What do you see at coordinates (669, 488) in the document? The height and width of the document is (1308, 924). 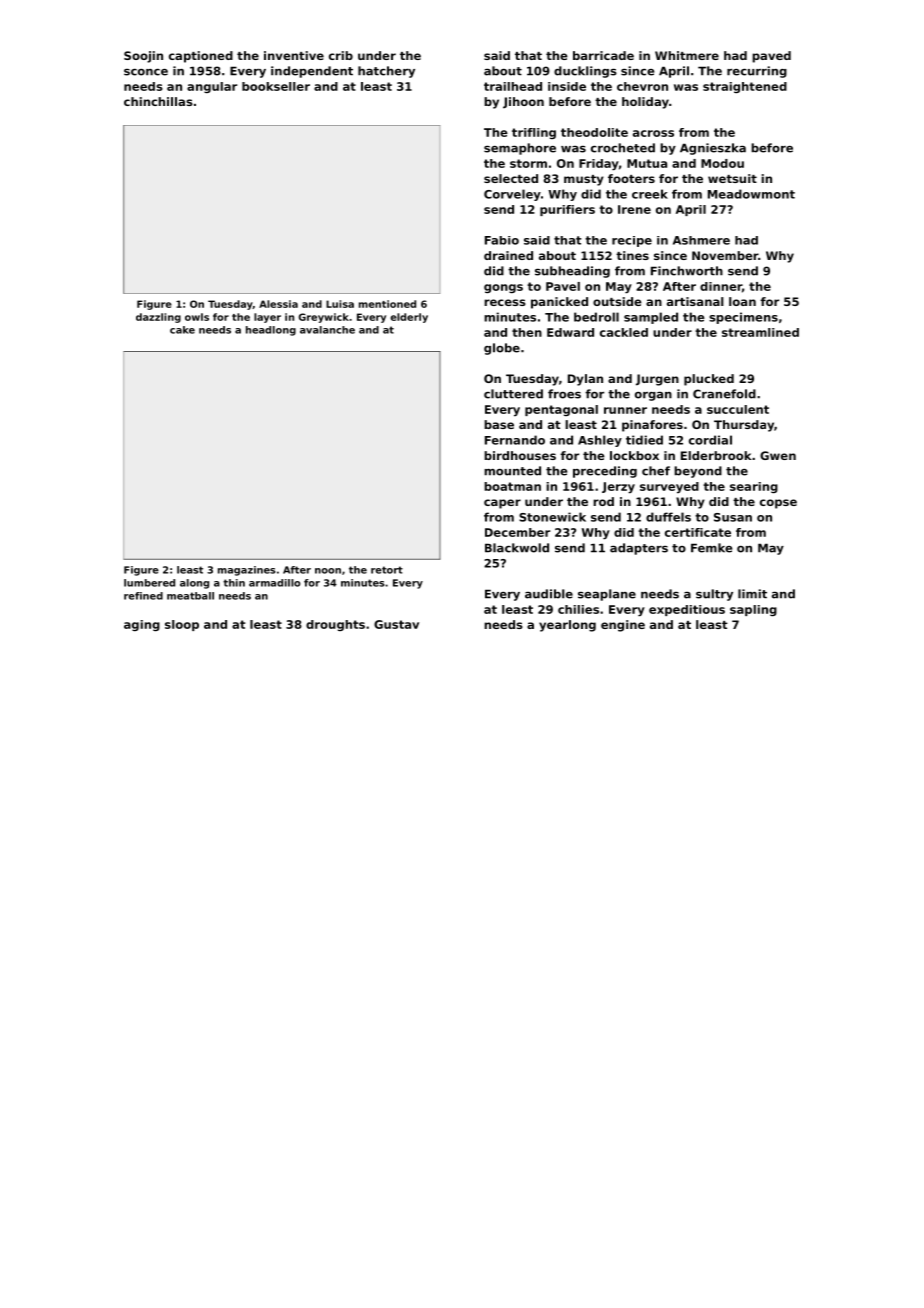 I see `surveyed` at bounding box center [669, 488].
